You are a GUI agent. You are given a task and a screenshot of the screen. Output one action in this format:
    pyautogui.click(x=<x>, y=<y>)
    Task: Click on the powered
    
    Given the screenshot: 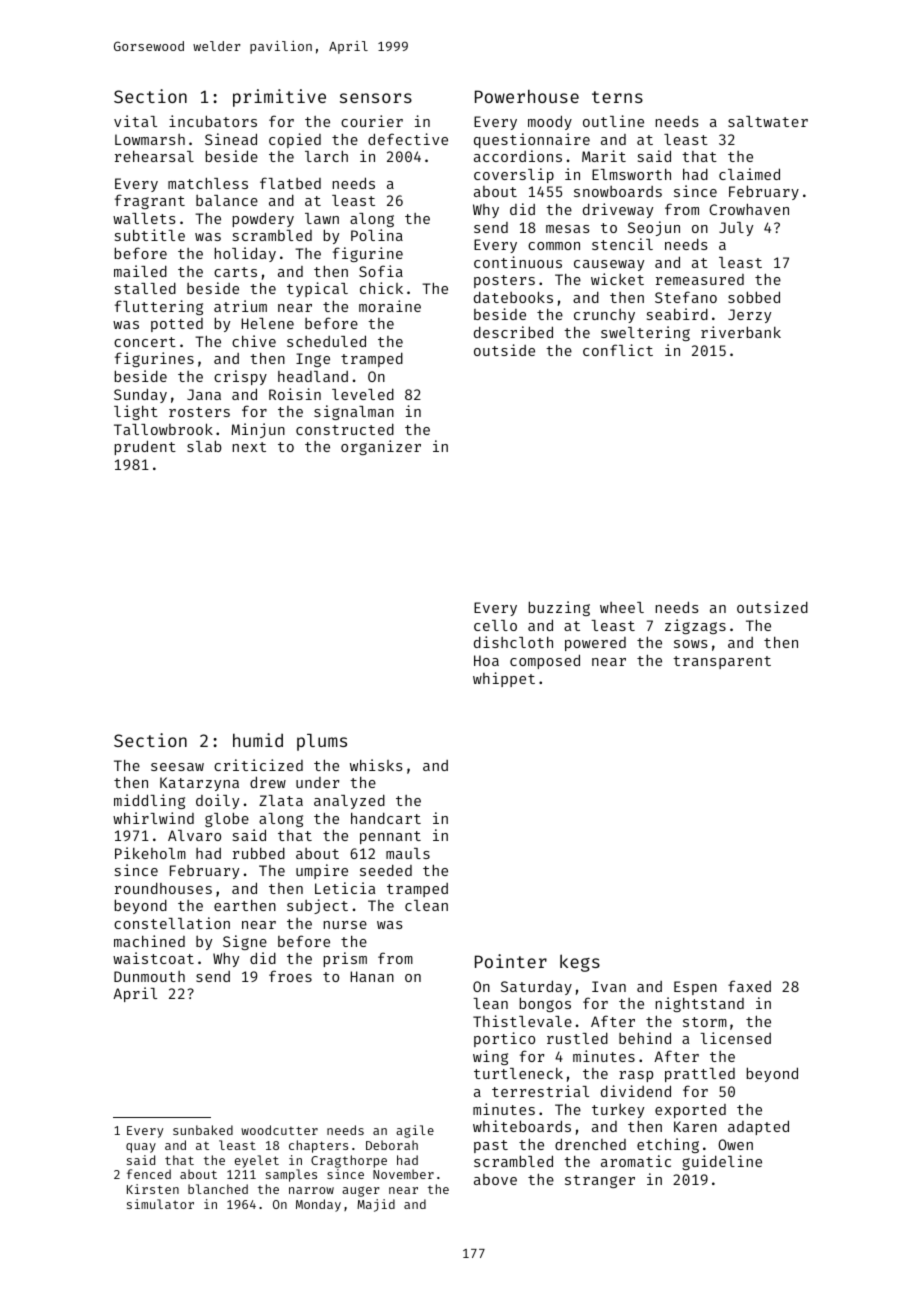 What is the action you would take?
    pyautogui.click(x=595, y=644)
